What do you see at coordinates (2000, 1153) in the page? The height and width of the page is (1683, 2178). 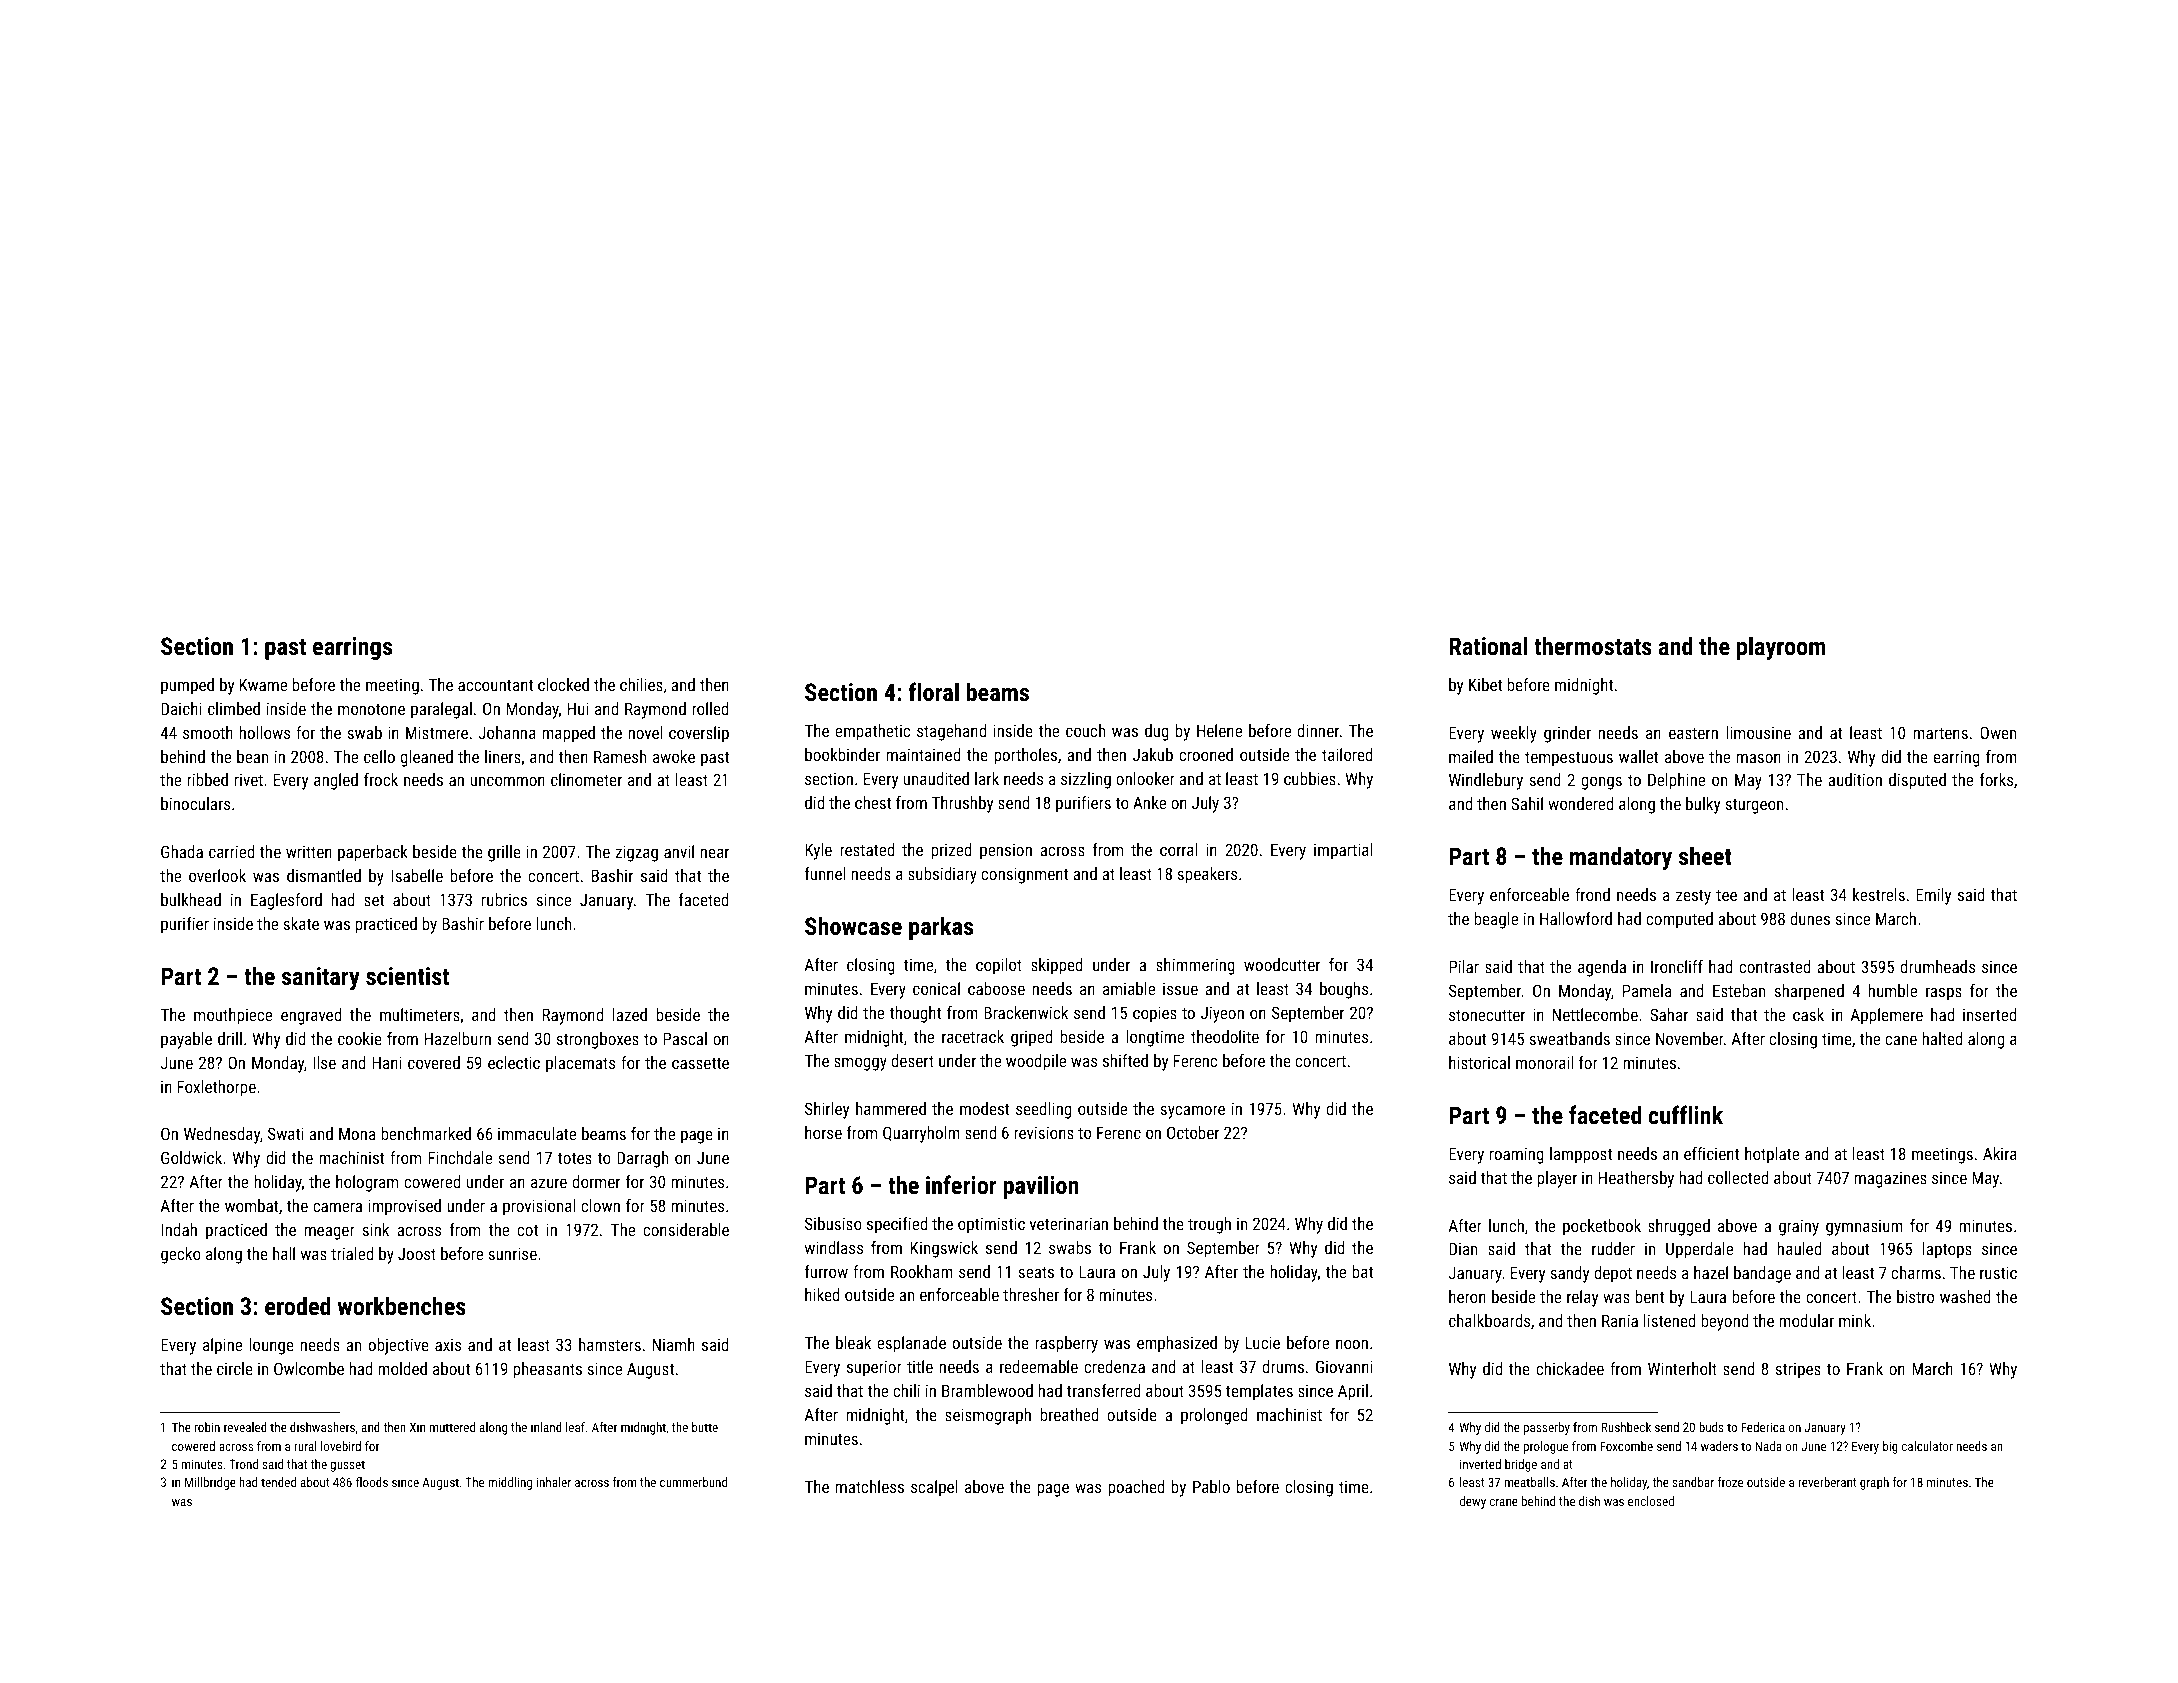 I see `Akira` at bounding box center [2000, 1153].
